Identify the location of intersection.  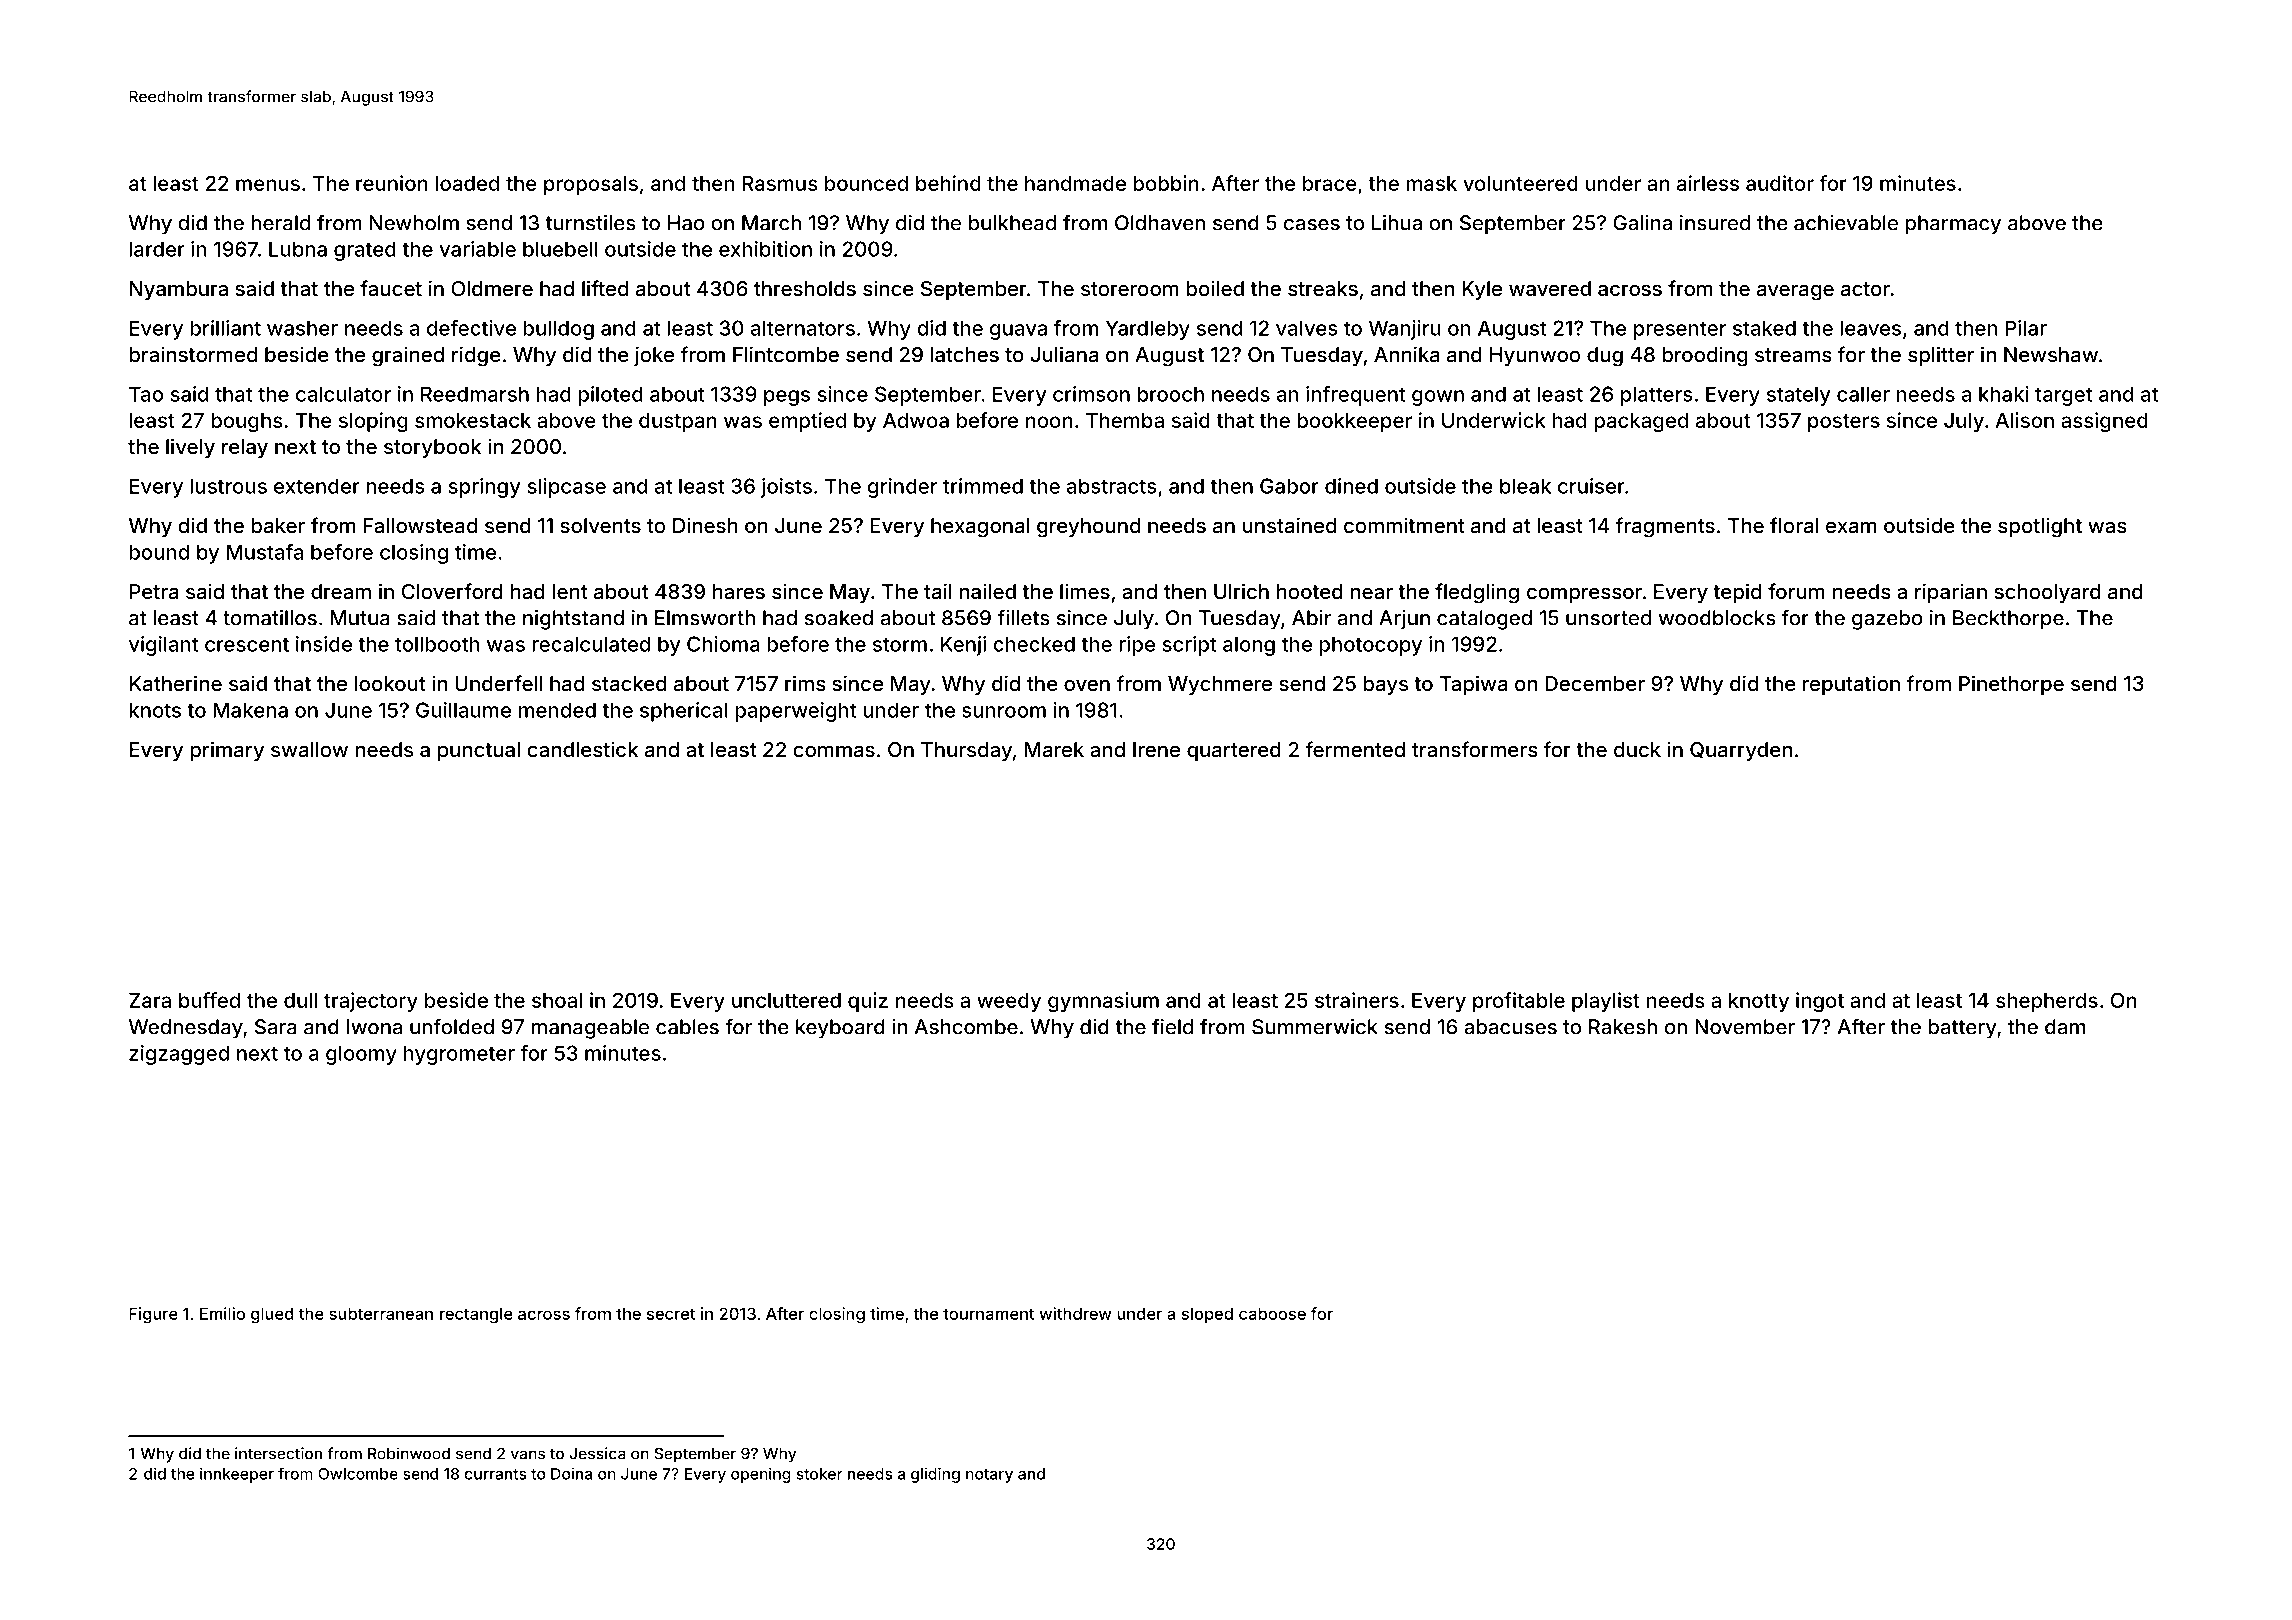
(278, 1453).
